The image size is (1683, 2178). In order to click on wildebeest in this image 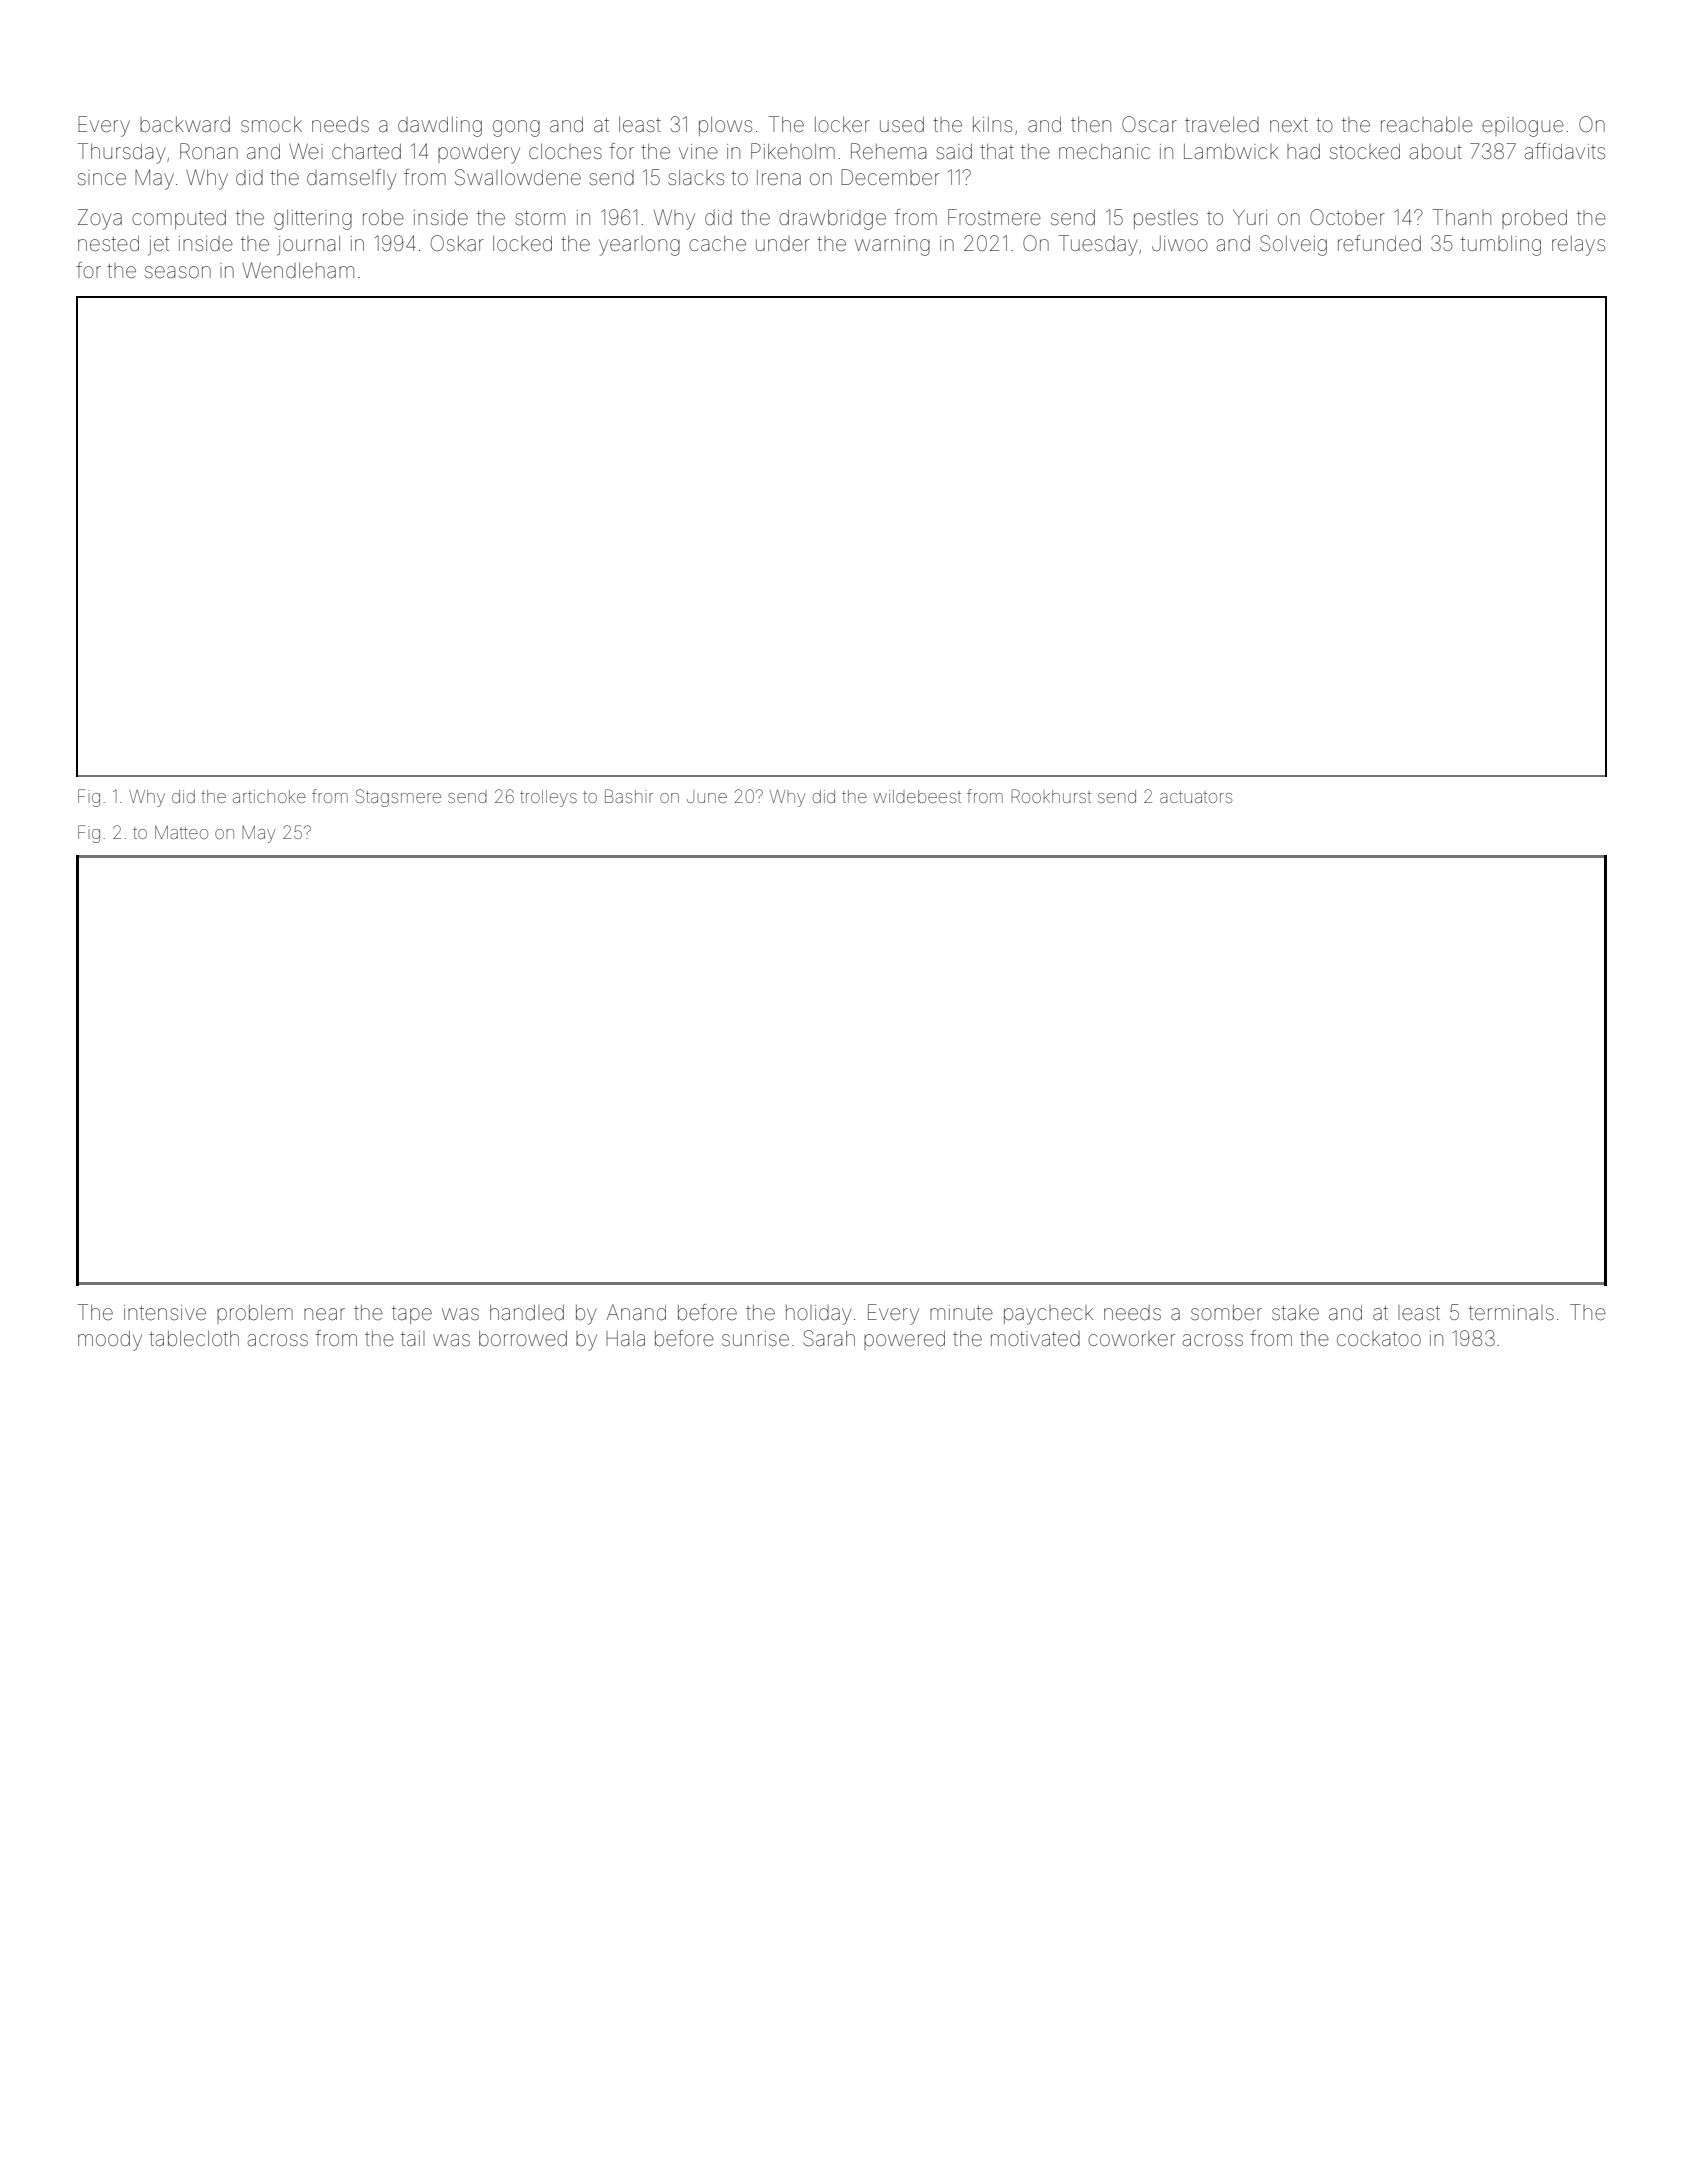, I will do `click(917, 796)`.
